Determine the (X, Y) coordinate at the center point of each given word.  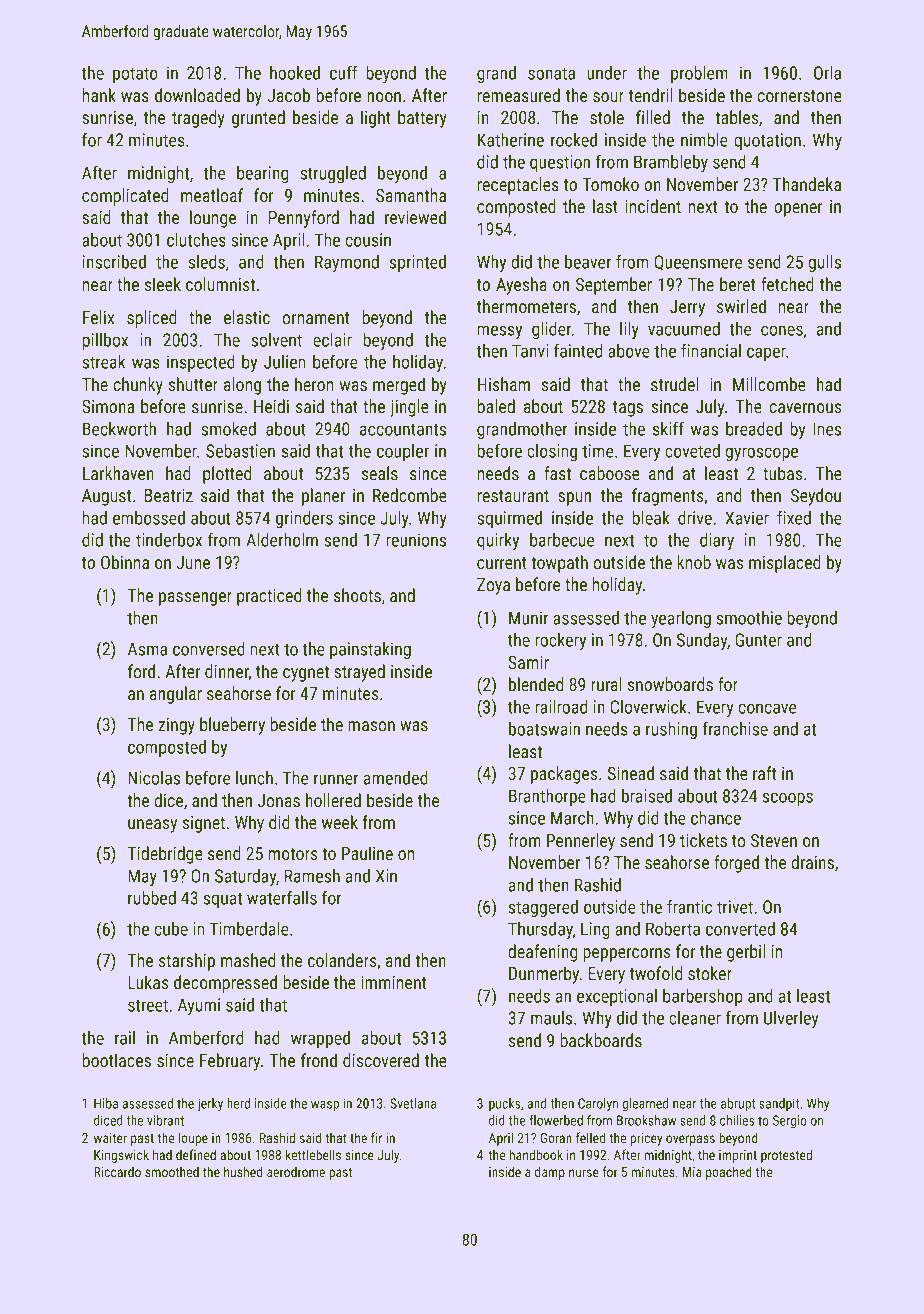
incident (653, 206)
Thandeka (807, 184)
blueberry (232, 726)
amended (396, 778)
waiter (110, 1138)
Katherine (511, 140)
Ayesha (521, 286)
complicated (125, 197)
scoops (788, 799)
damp (550, 1173)
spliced (152, 319)
